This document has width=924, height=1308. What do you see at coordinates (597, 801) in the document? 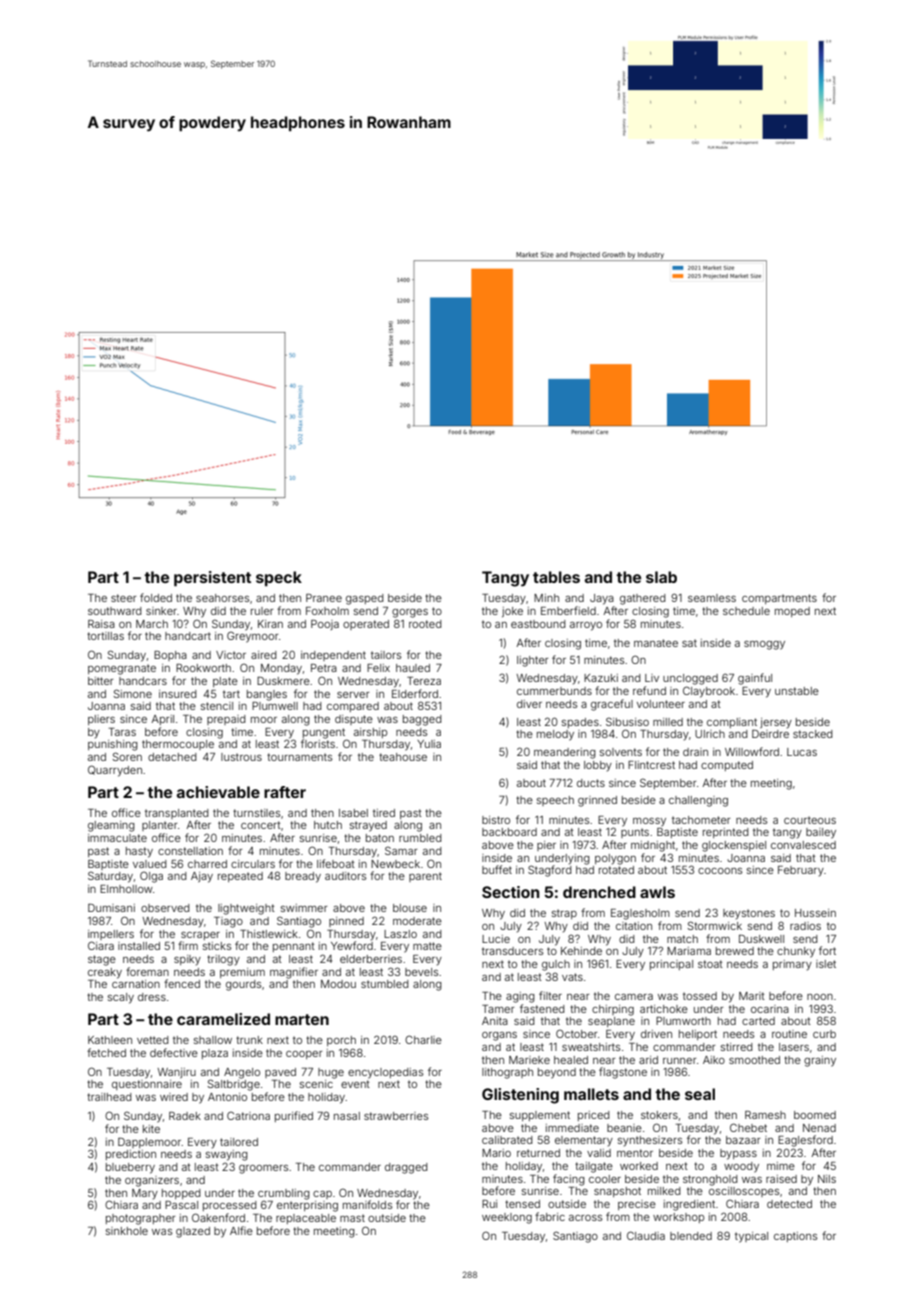
I see `grinned` at bounding box center [597, 801].
